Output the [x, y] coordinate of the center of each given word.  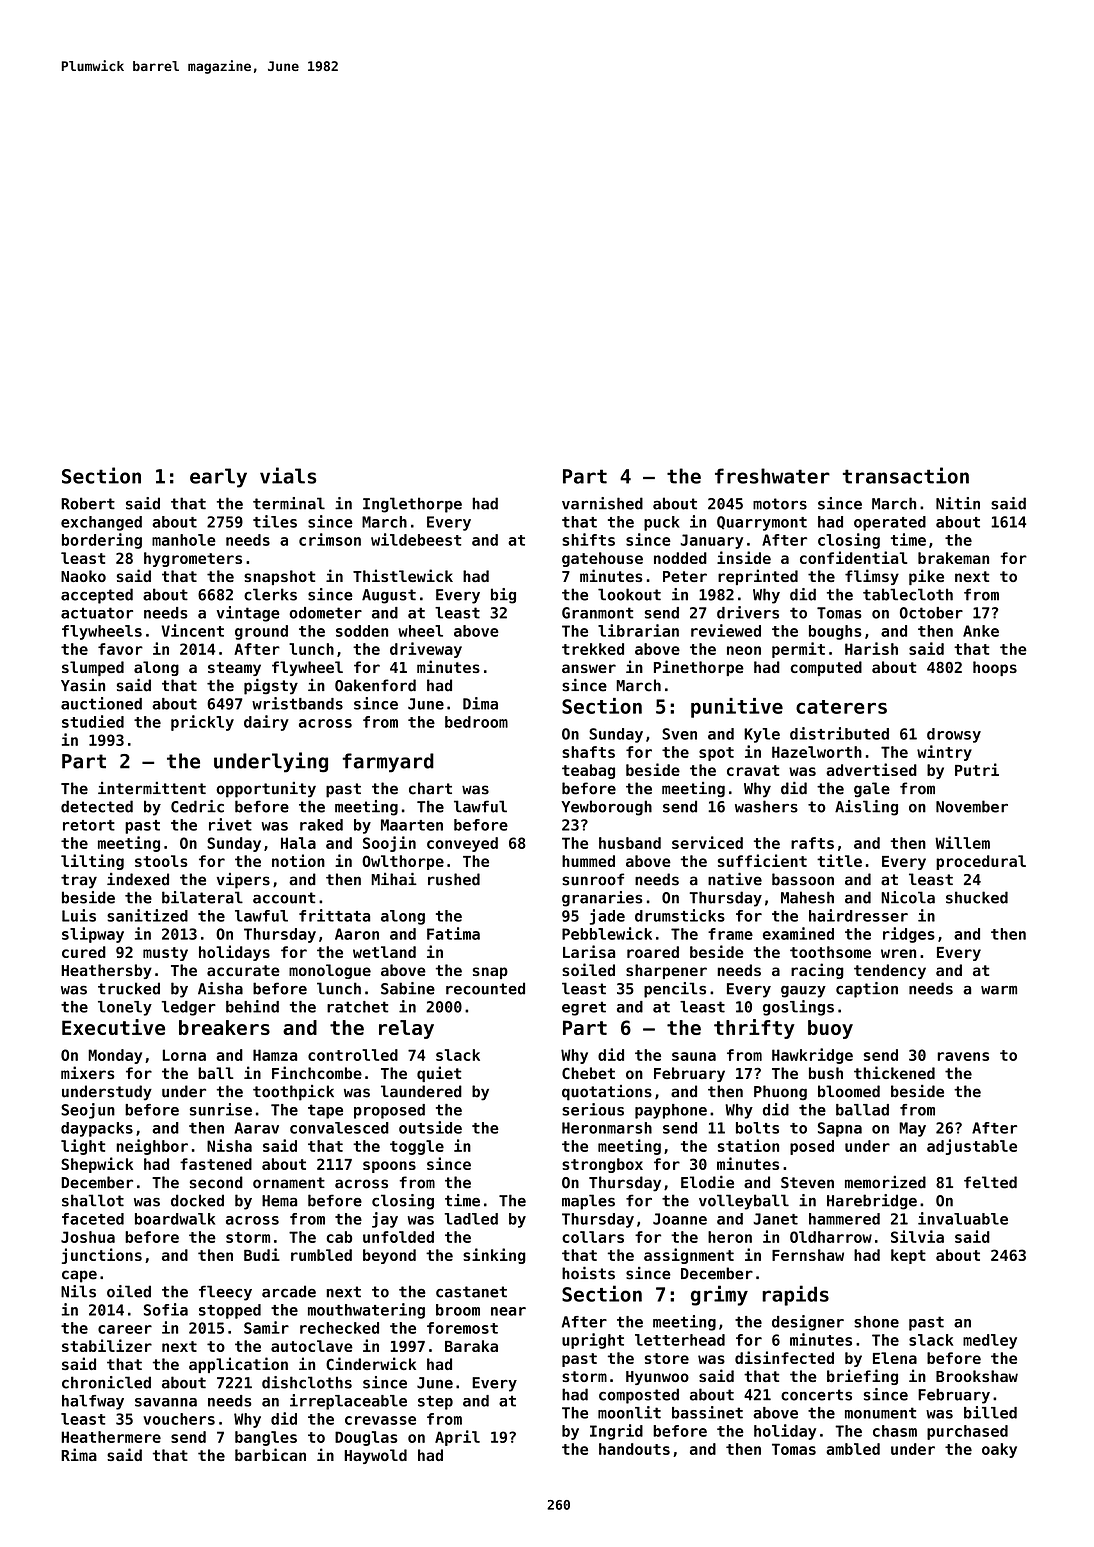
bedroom [476, 722]
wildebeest [416, 539]
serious [593, 1109]
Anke [981, 631]
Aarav [256, 1128]
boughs [835, 632]
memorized [885, 1182]
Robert [88, 503]
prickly [202, 723]
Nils [78, 1291]
